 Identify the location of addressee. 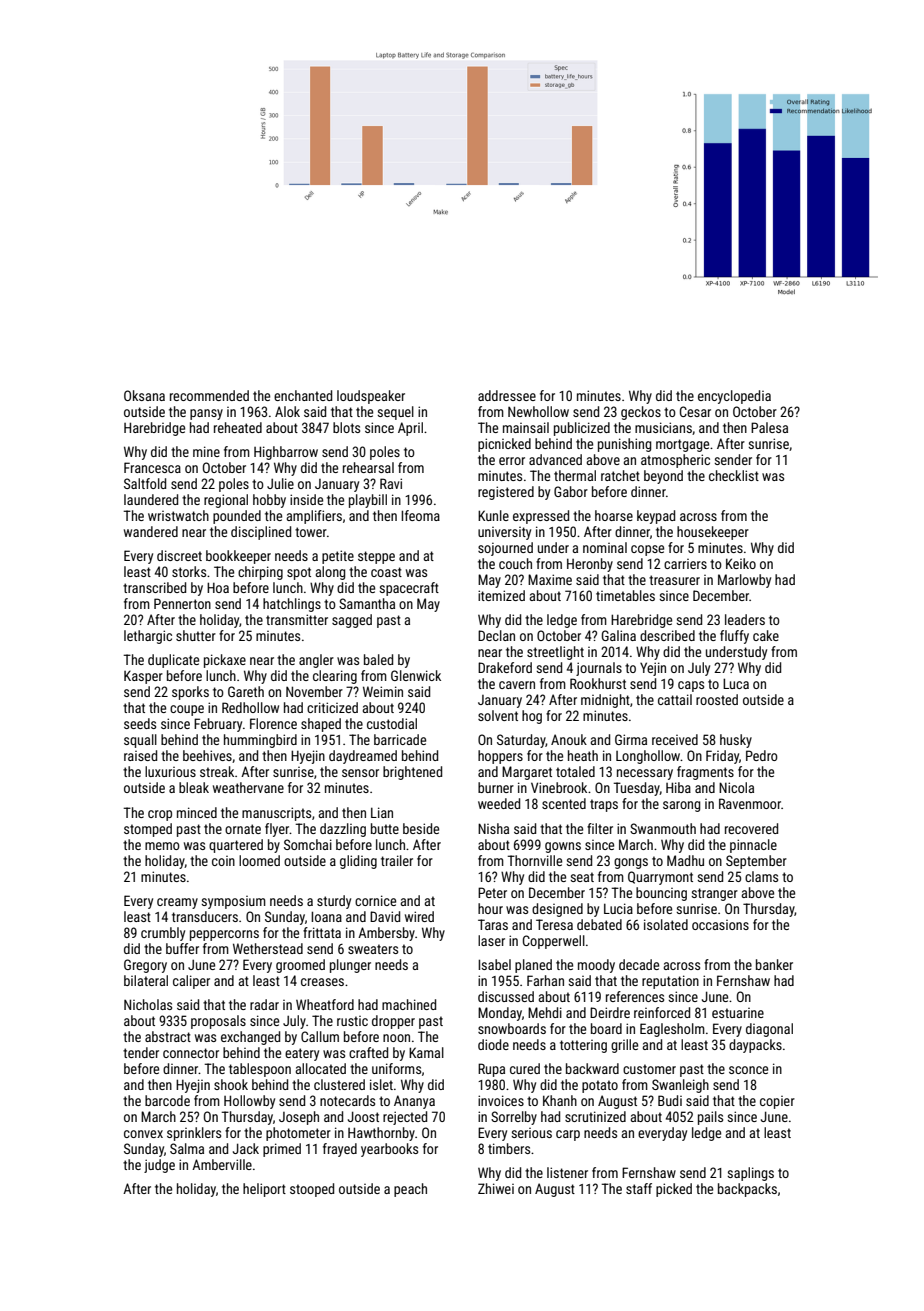
(507, 395).
